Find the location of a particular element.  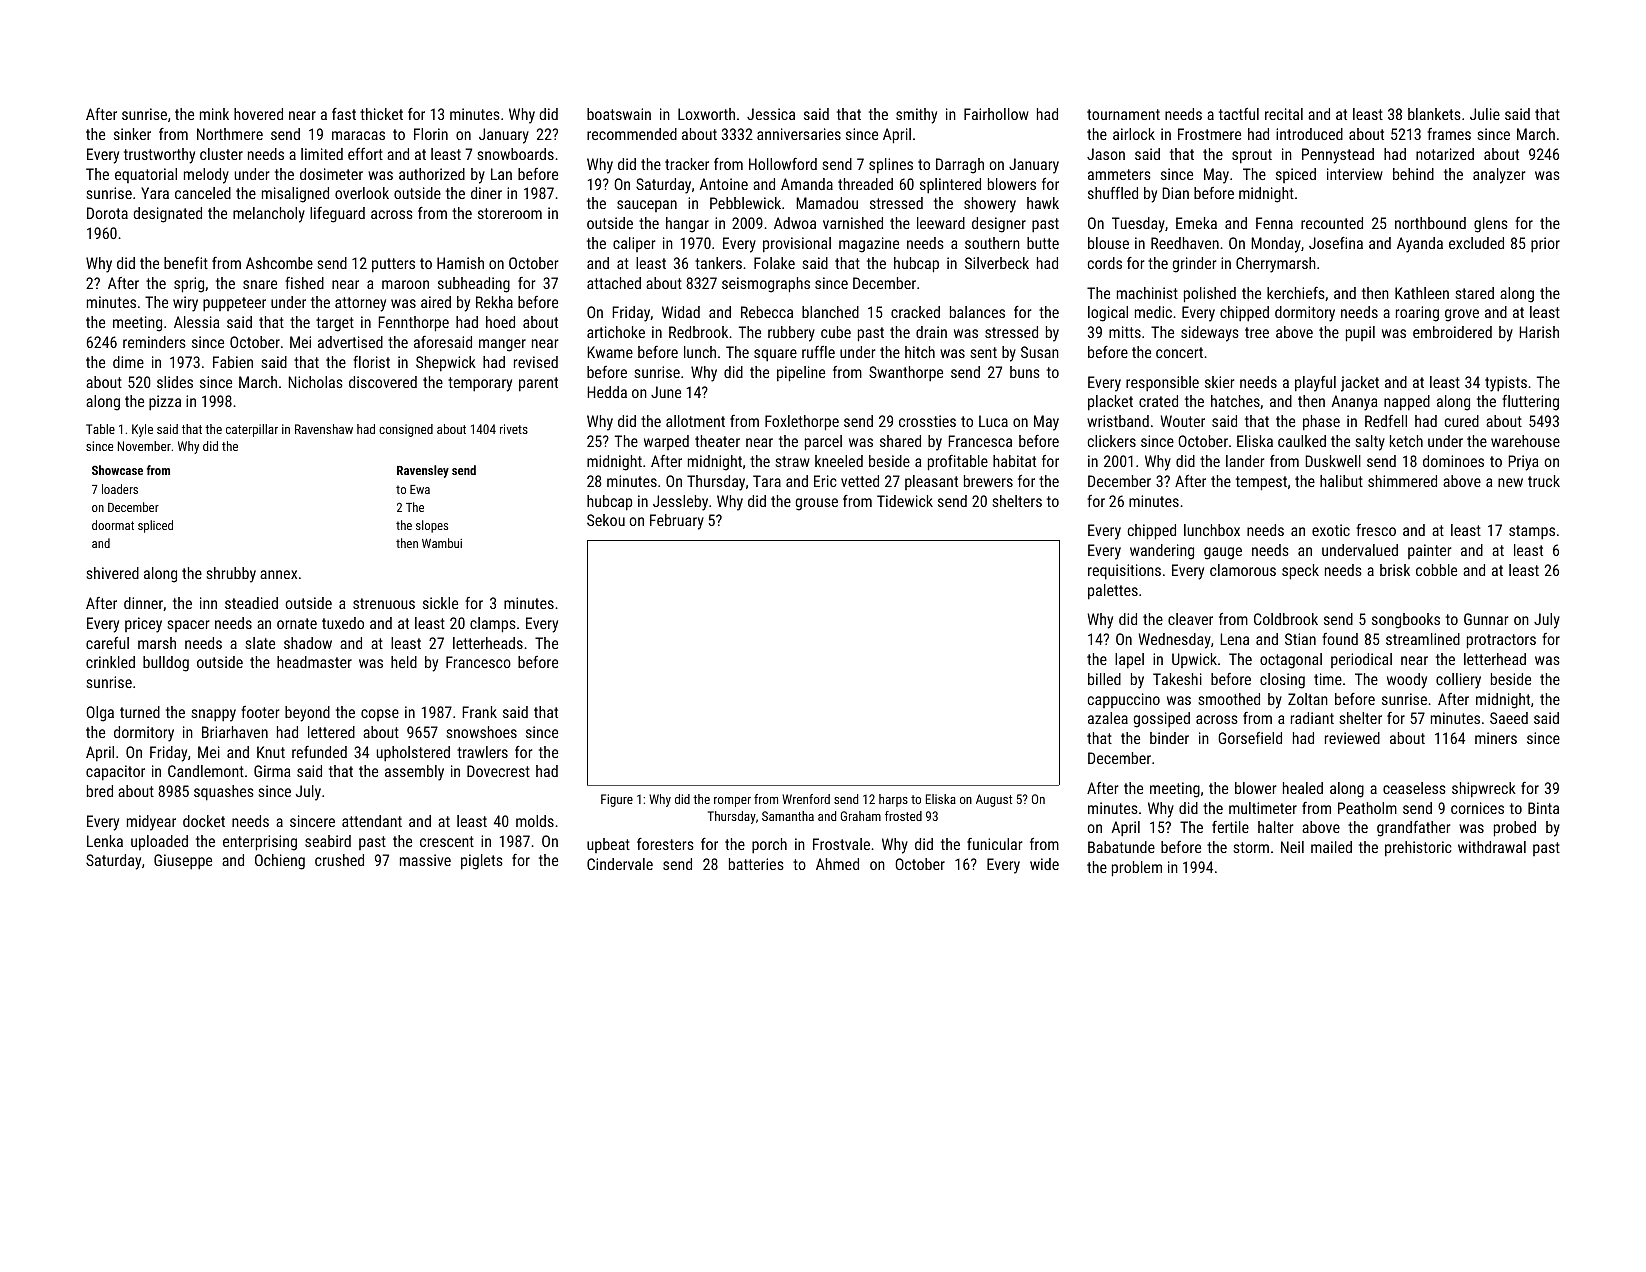

hangar is located at coordinates (687, 225).
